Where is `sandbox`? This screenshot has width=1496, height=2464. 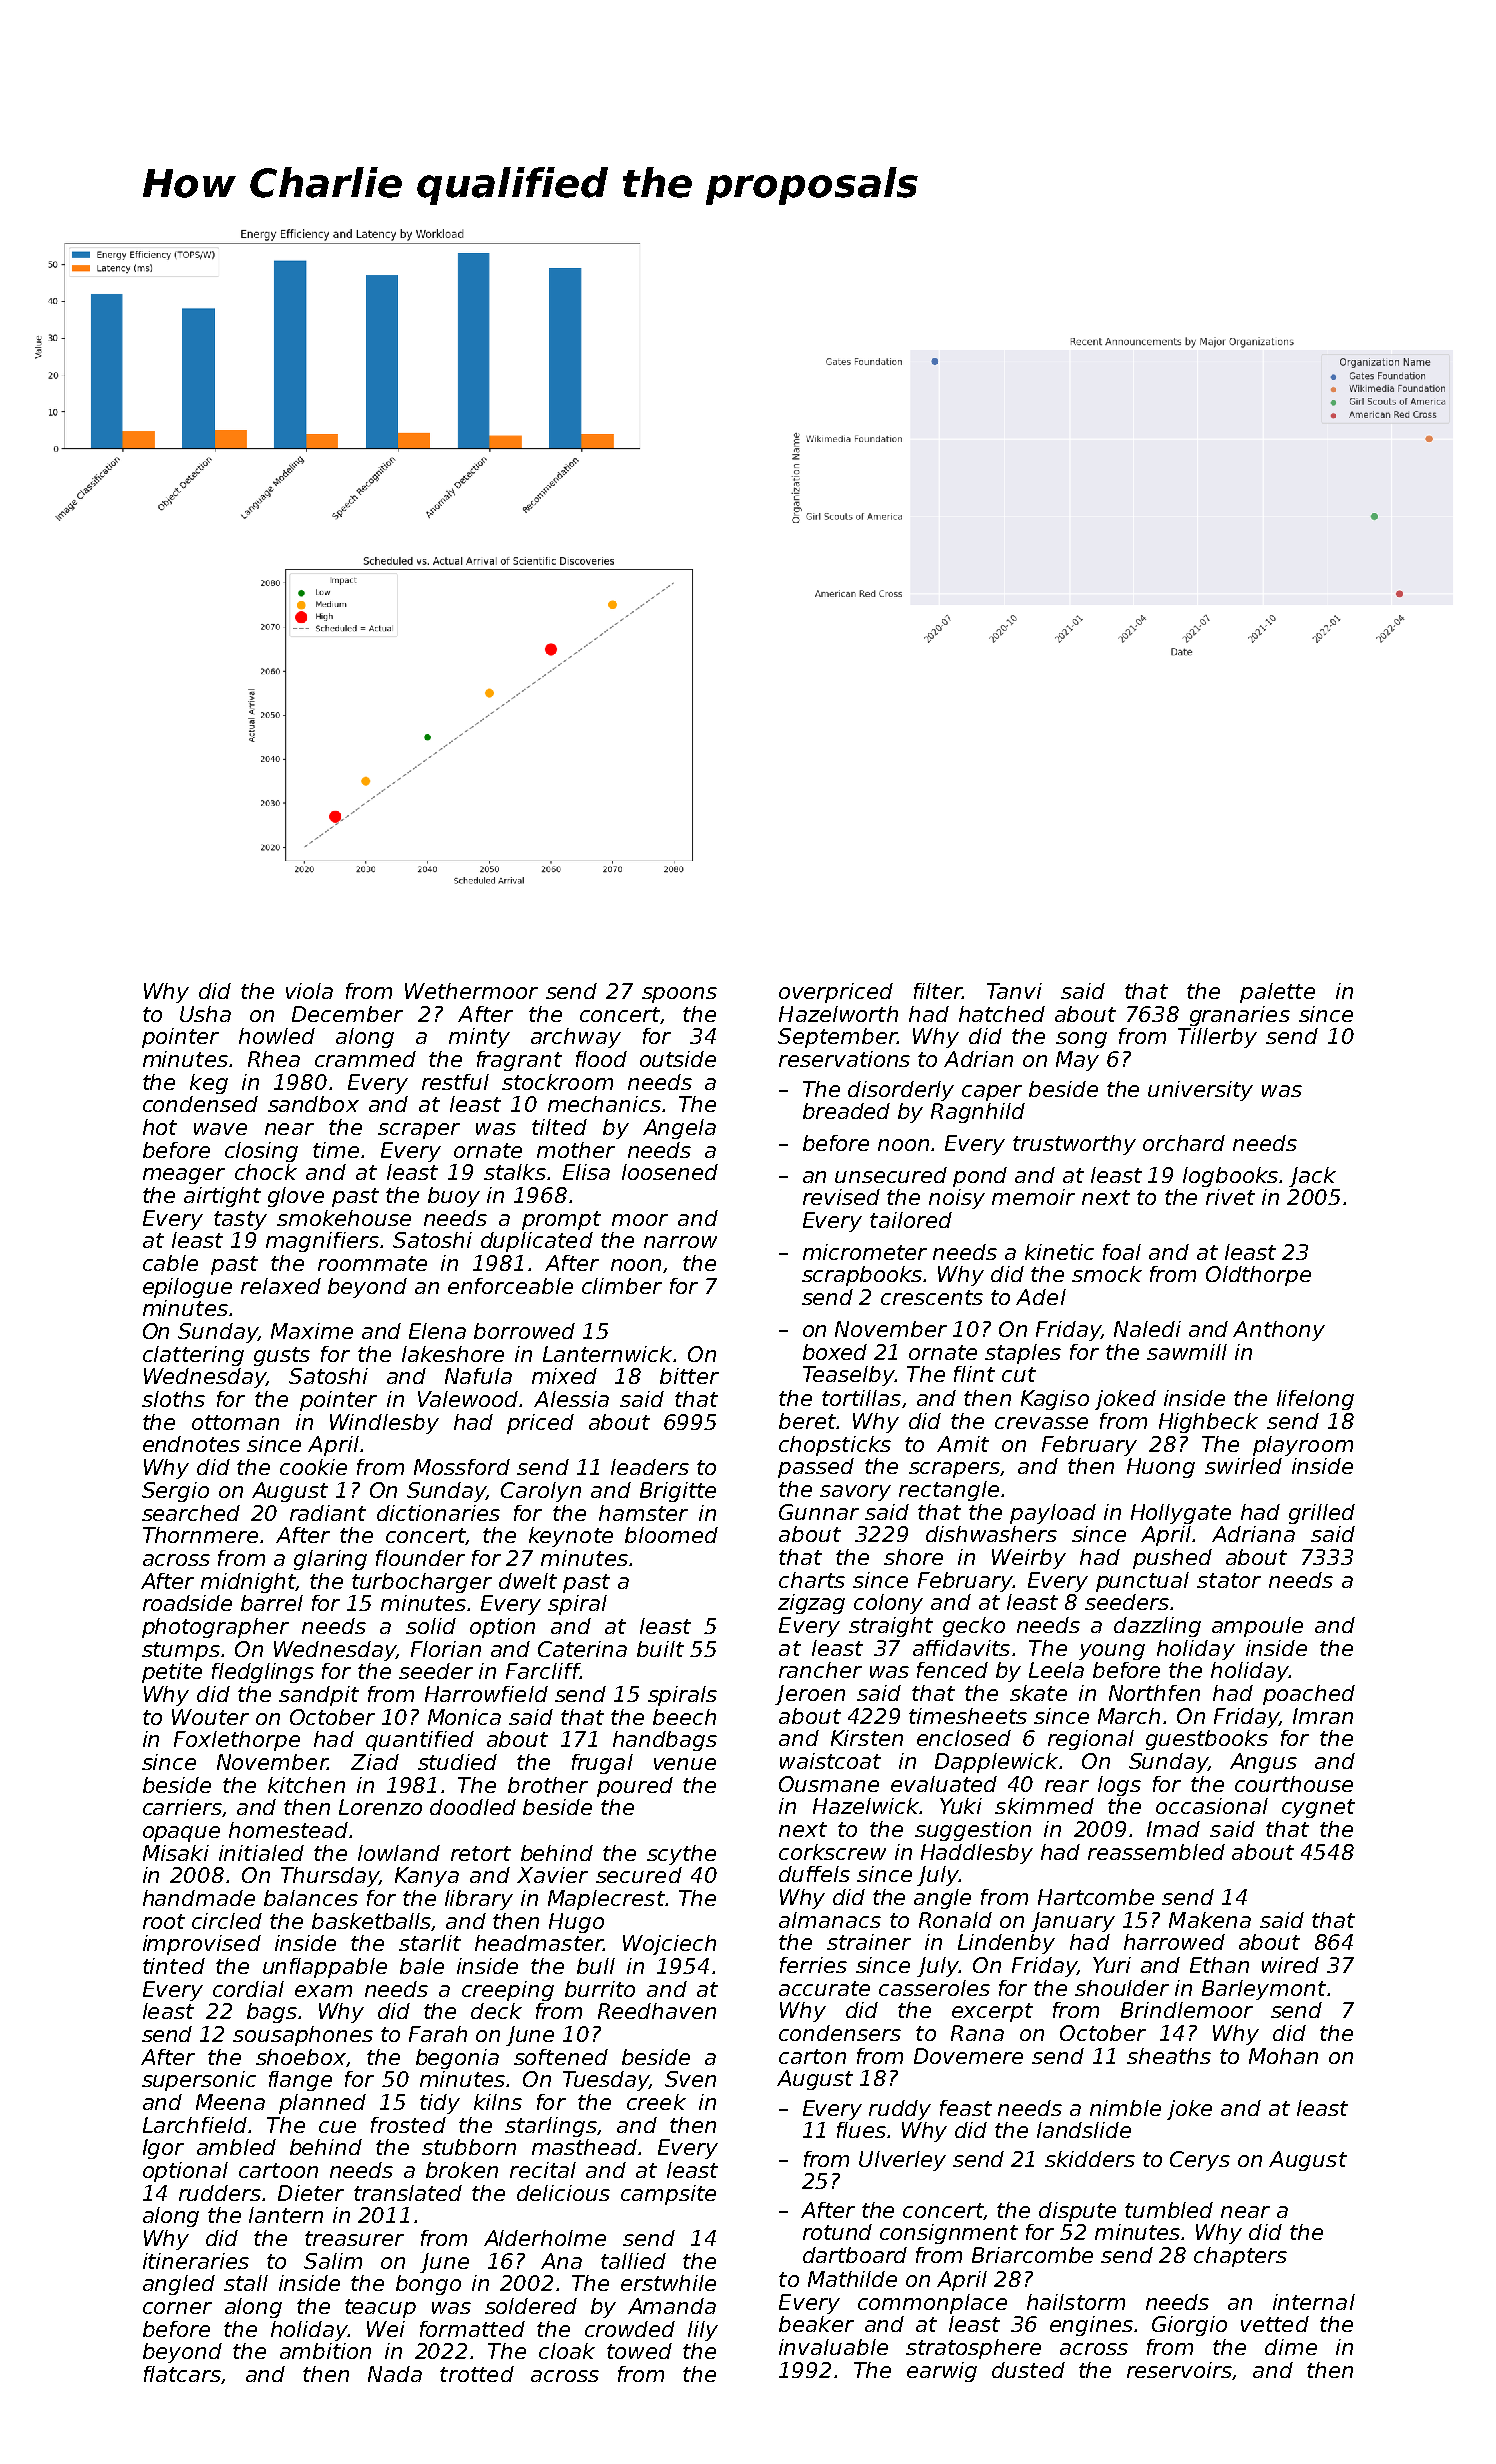 sandbox is located at coordinates (313, 1104).
